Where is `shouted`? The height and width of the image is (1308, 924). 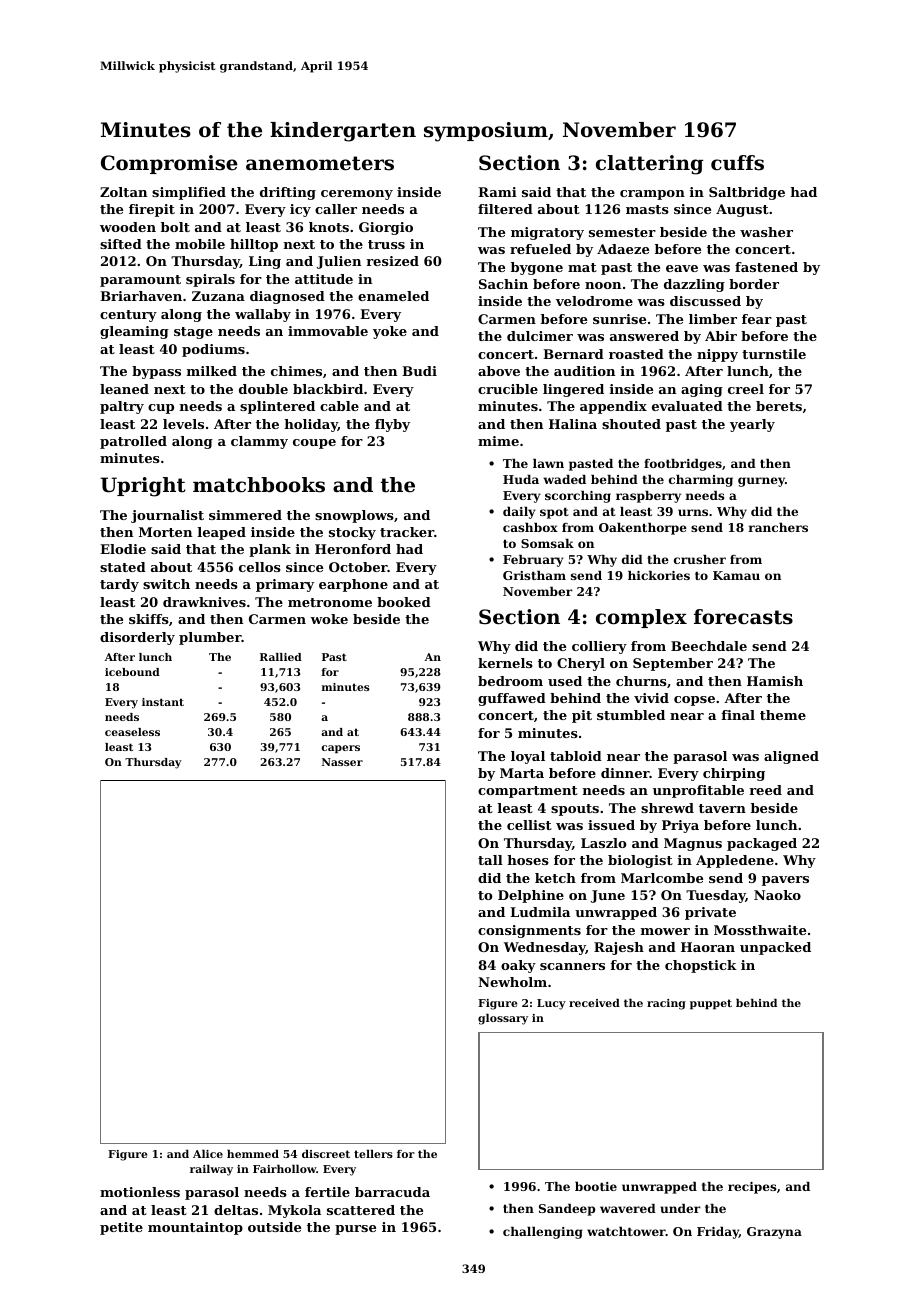 shouted is located at coordinates (631, 424).
